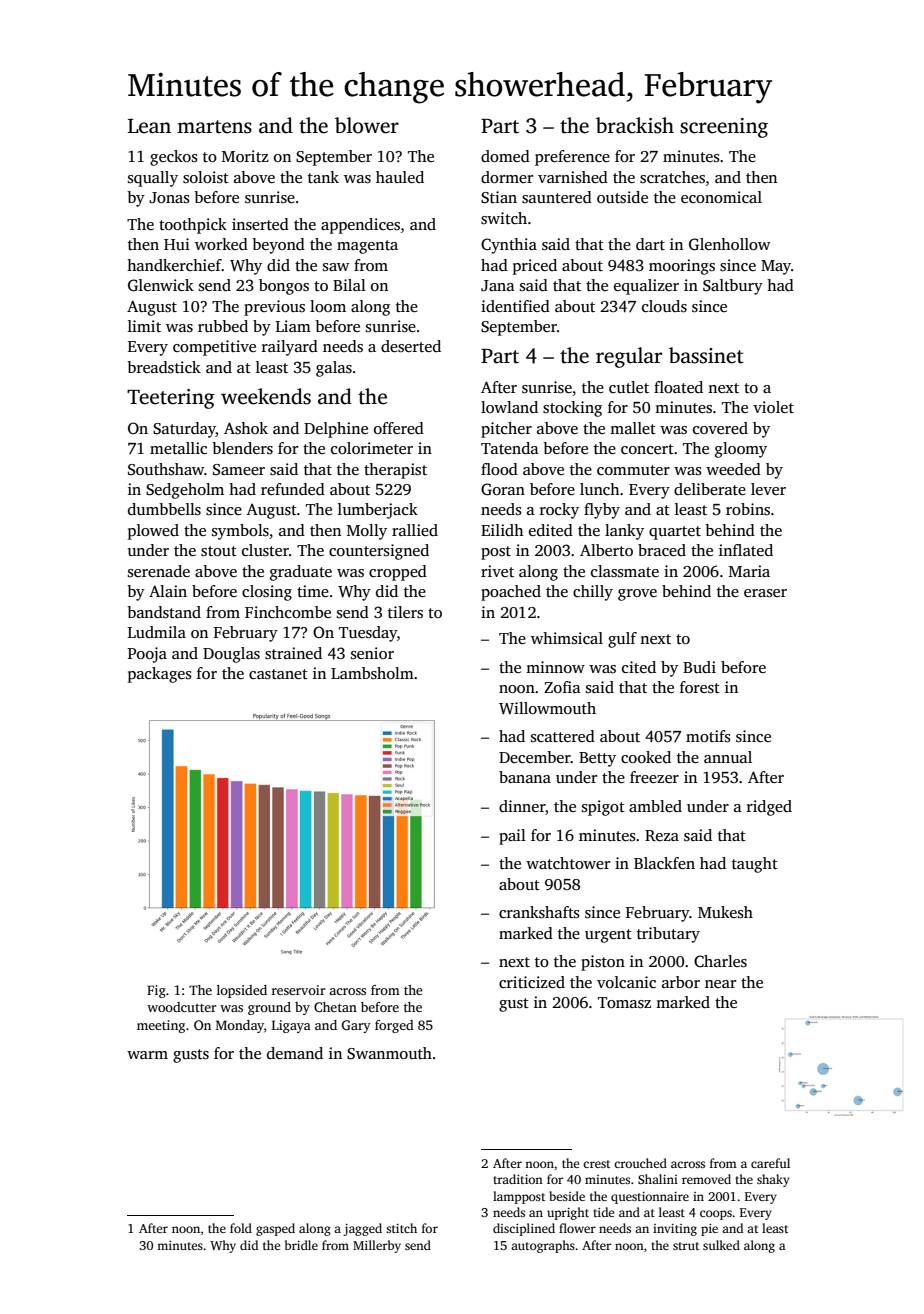 Image resolution: width=924 pixels, height=1314 pixels. What do you see at coordinates (535, 267) in the screenshot?
I see `priced` at bounding box center [535, 267].
